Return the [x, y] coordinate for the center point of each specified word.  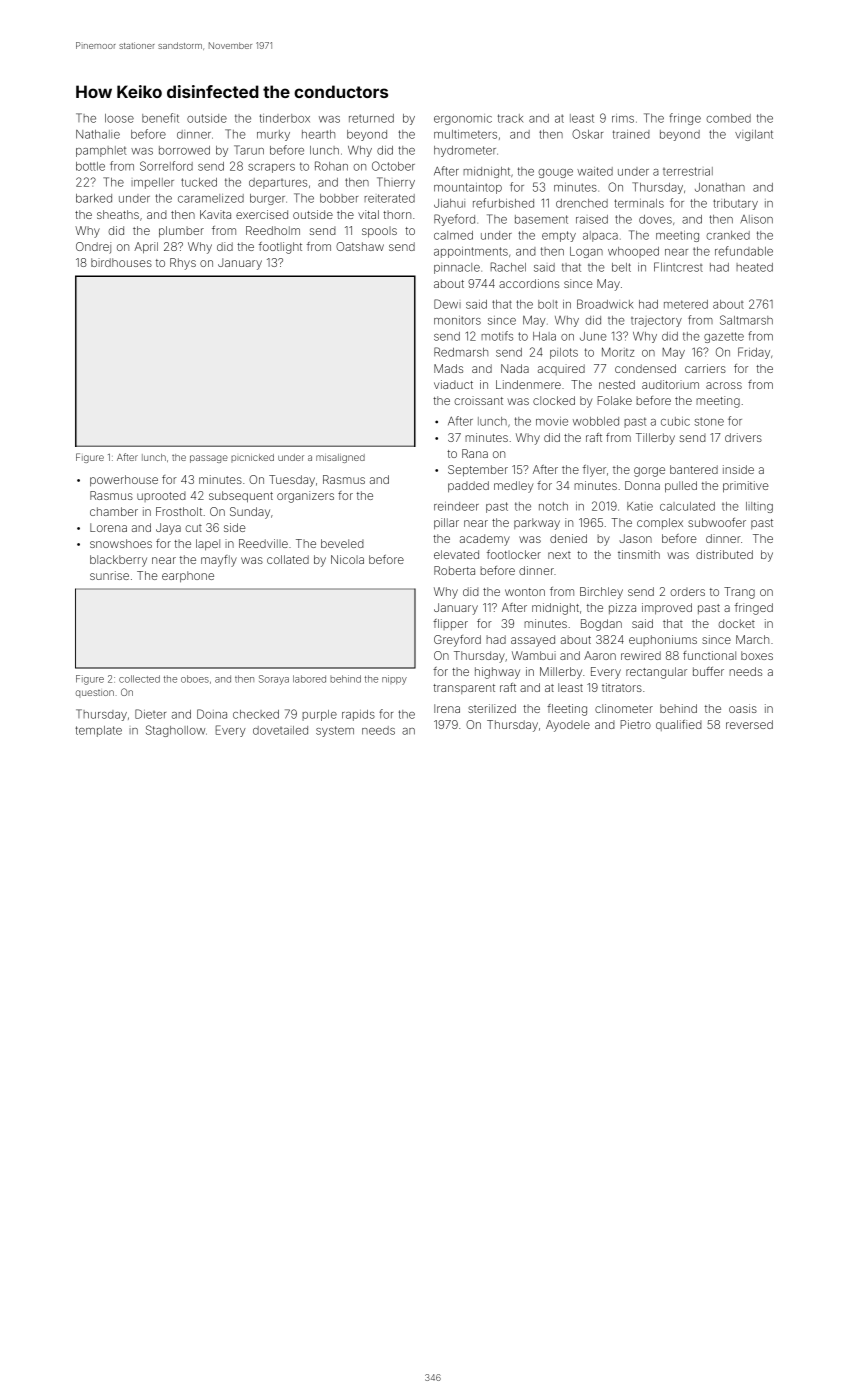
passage [209, 459]
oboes [195, 679]
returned [371, 118]
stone [709, 421]
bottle [90, 166]
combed [728, 118]
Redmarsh [461, 352]
